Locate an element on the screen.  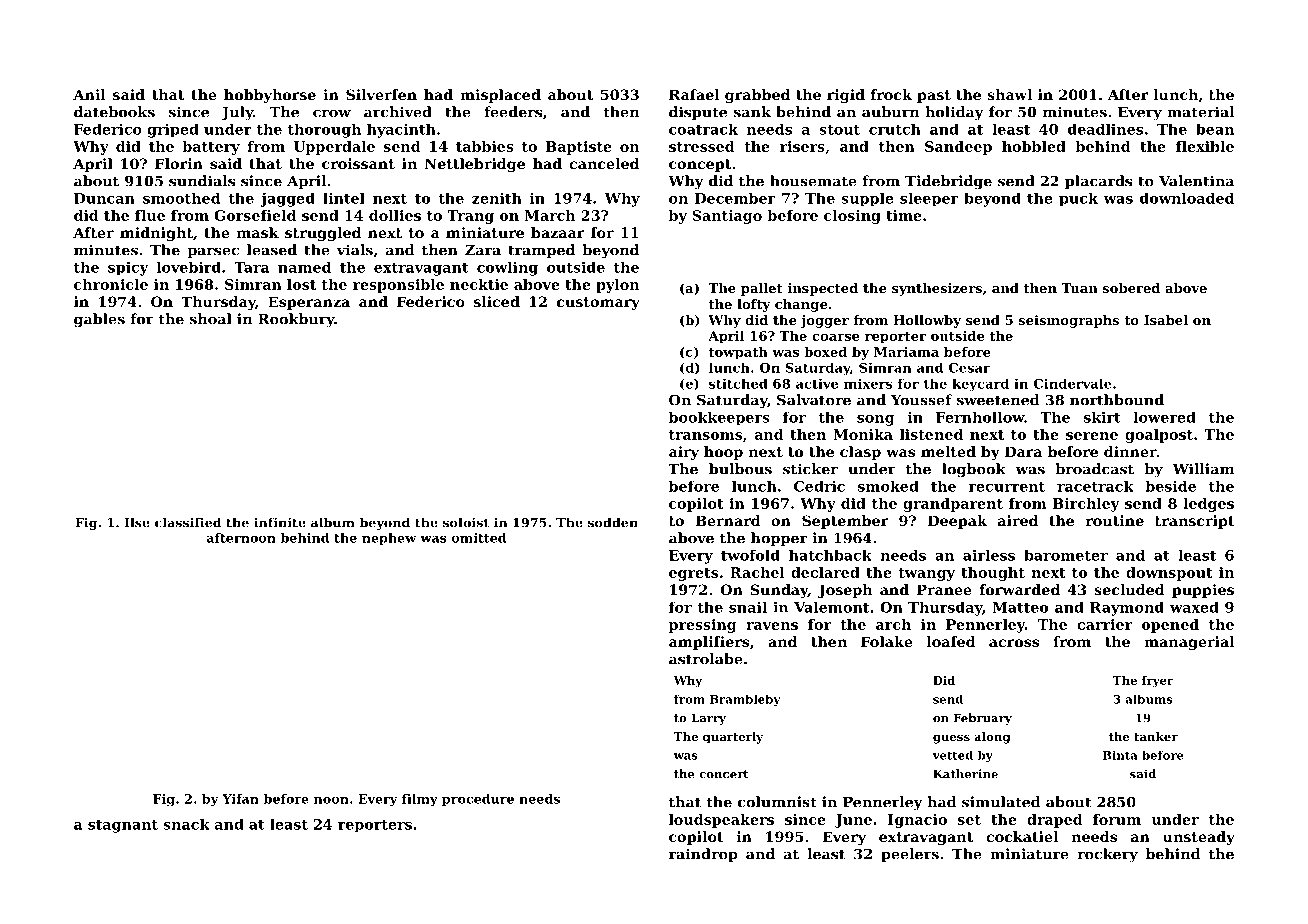
omitted is located at coordinates (479, 538).
